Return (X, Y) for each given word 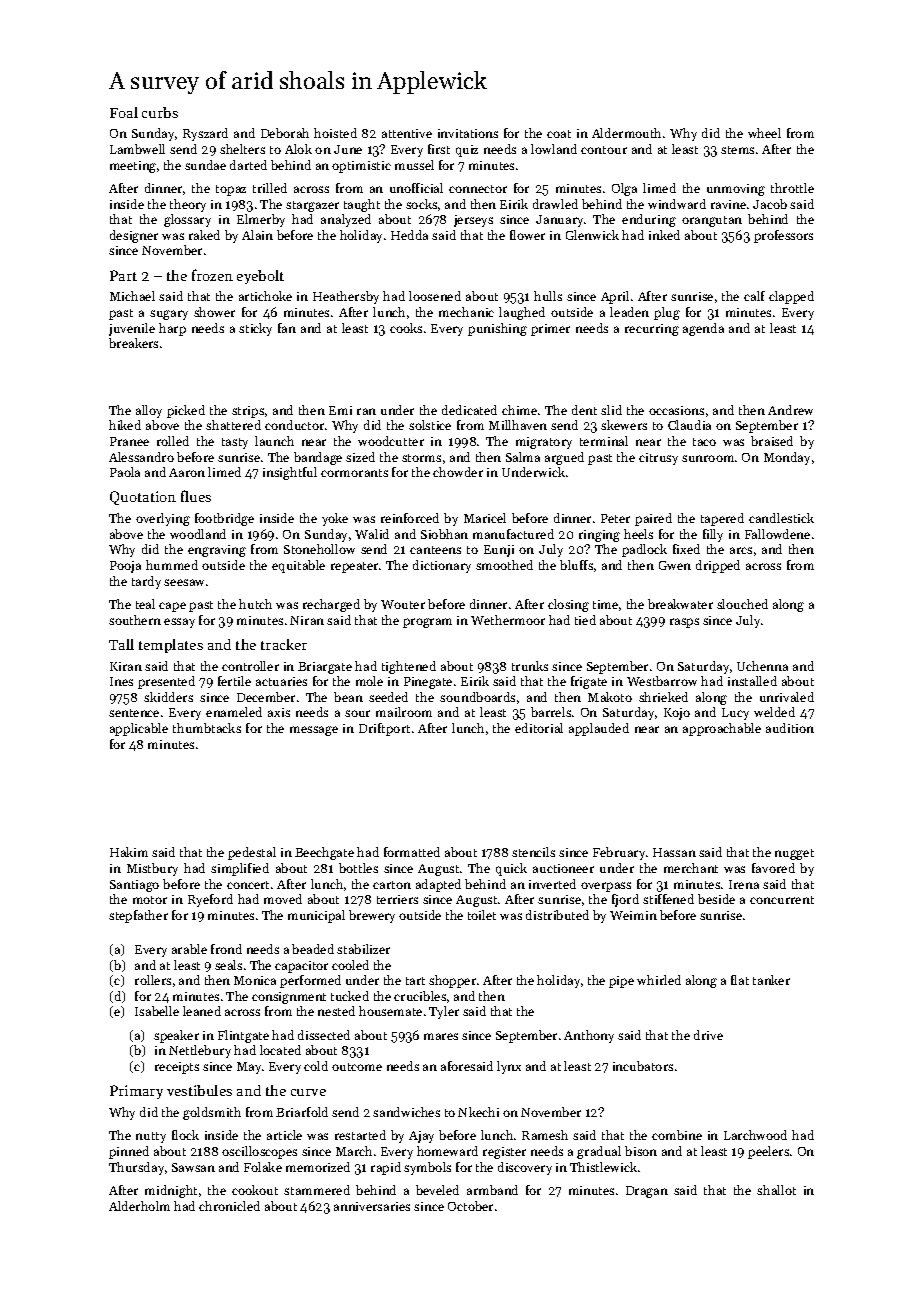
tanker (771, 980)
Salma (523, 457)
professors (783, 236)
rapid (386, 1168)
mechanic (466, 312)
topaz (231, 190)
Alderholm (139, 1206)
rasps (684, 623)
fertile (234, 681)
